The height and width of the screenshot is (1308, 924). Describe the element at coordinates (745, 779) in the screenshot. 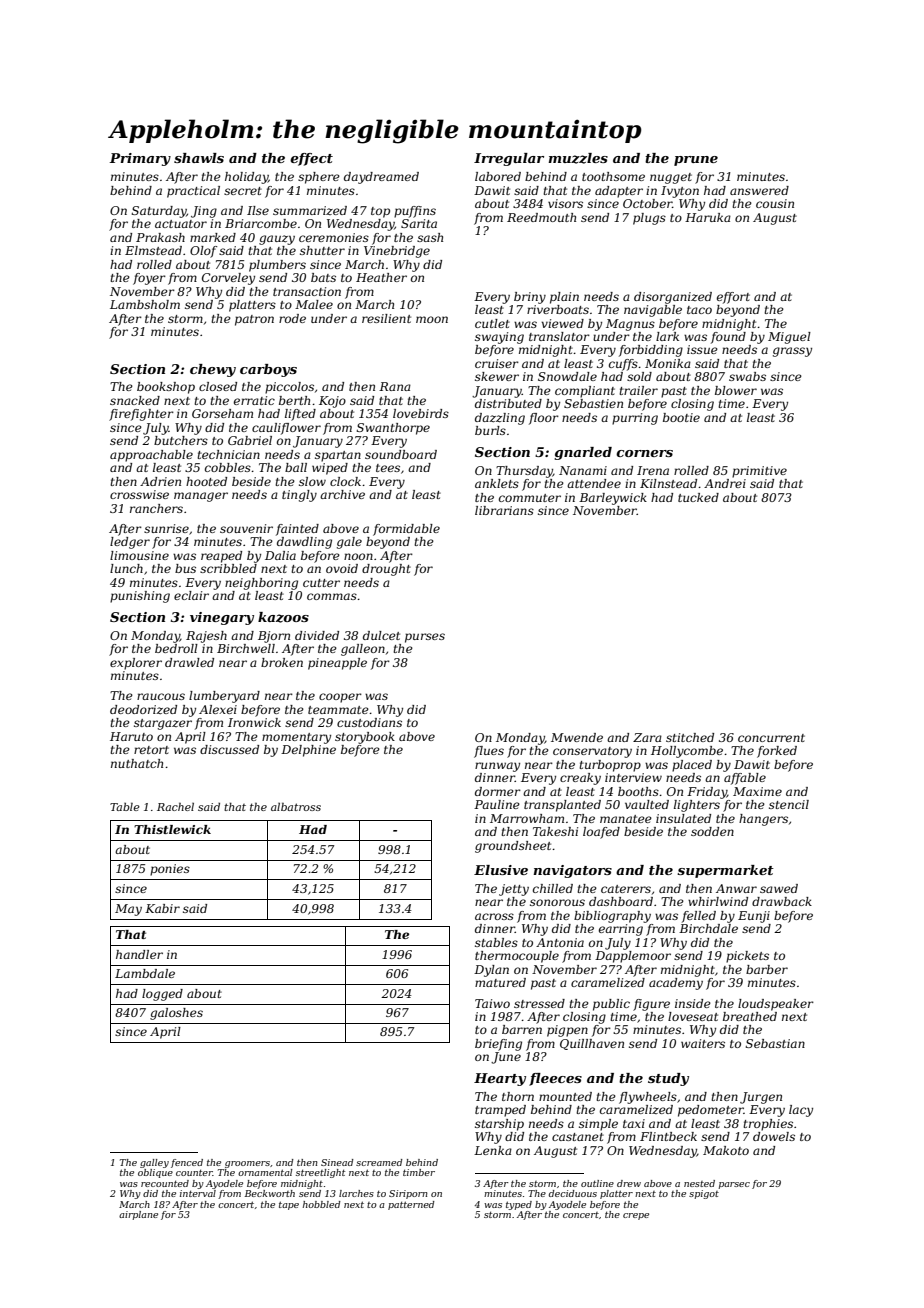

I see `affable` at that location.
